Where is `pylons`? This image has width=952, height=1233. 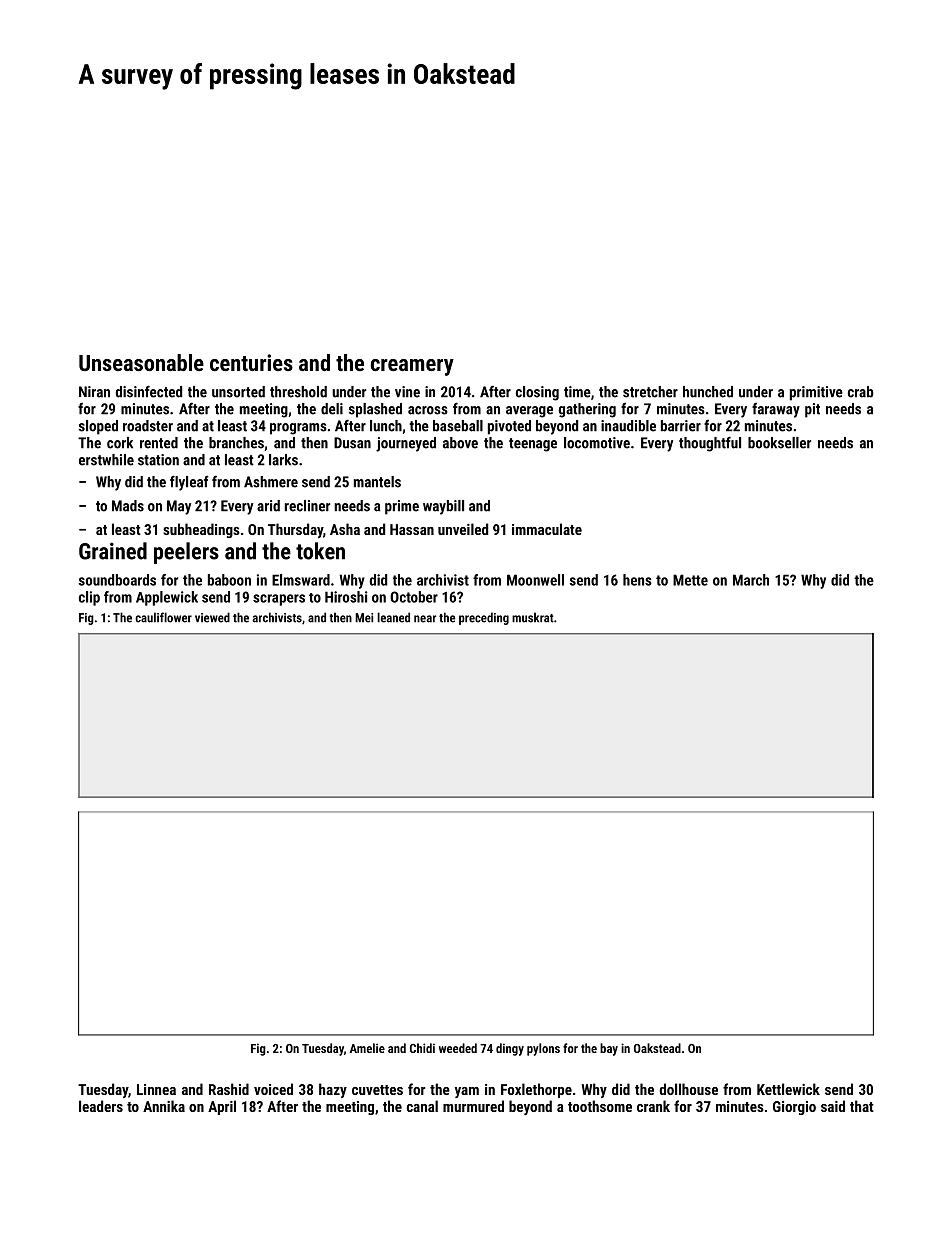 pylons is located at coordinates (543, 1049).
